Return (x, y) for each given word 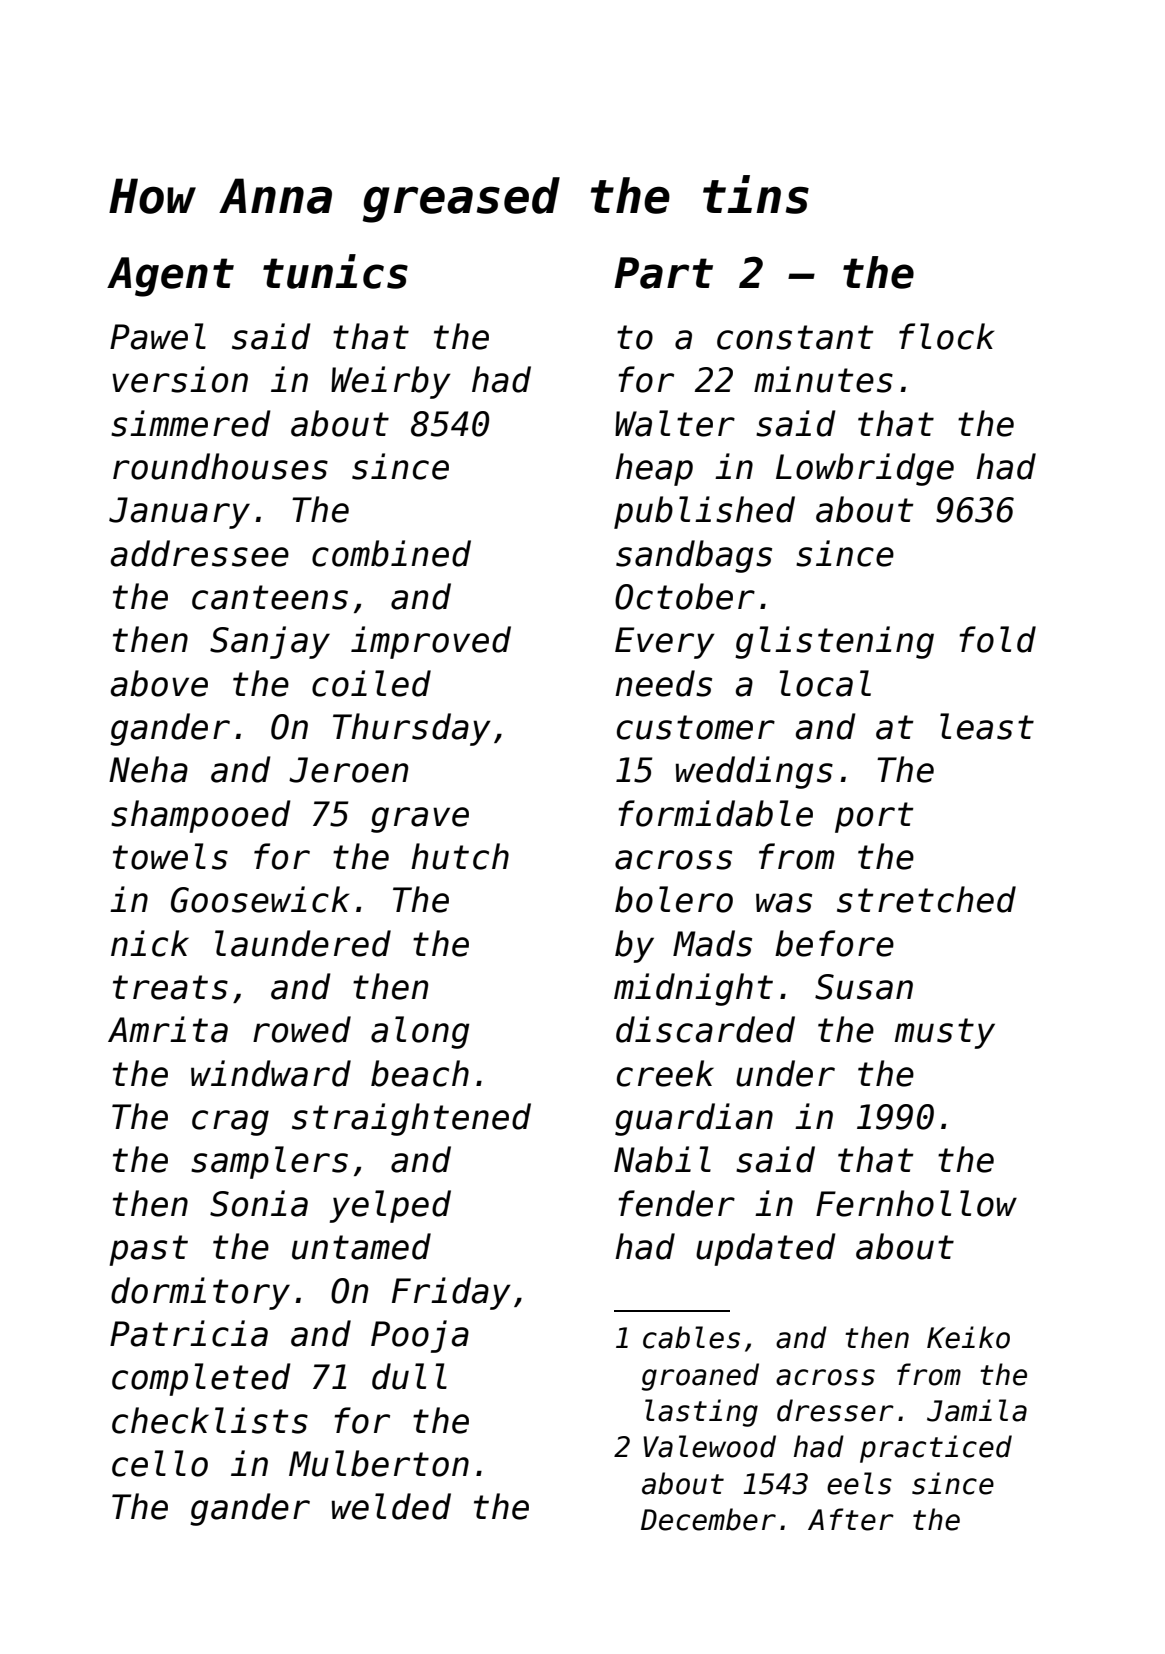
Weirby (391, 382)
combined (391, 553)
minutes (823, 379)
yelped (390, 1206)
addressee (200, 553)
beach (420, 1073)
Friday (451, 1293)
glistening (834, 642)
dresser (835, 1410)
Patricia (189, 1333)
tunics (335, 271)
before (834, 943)
